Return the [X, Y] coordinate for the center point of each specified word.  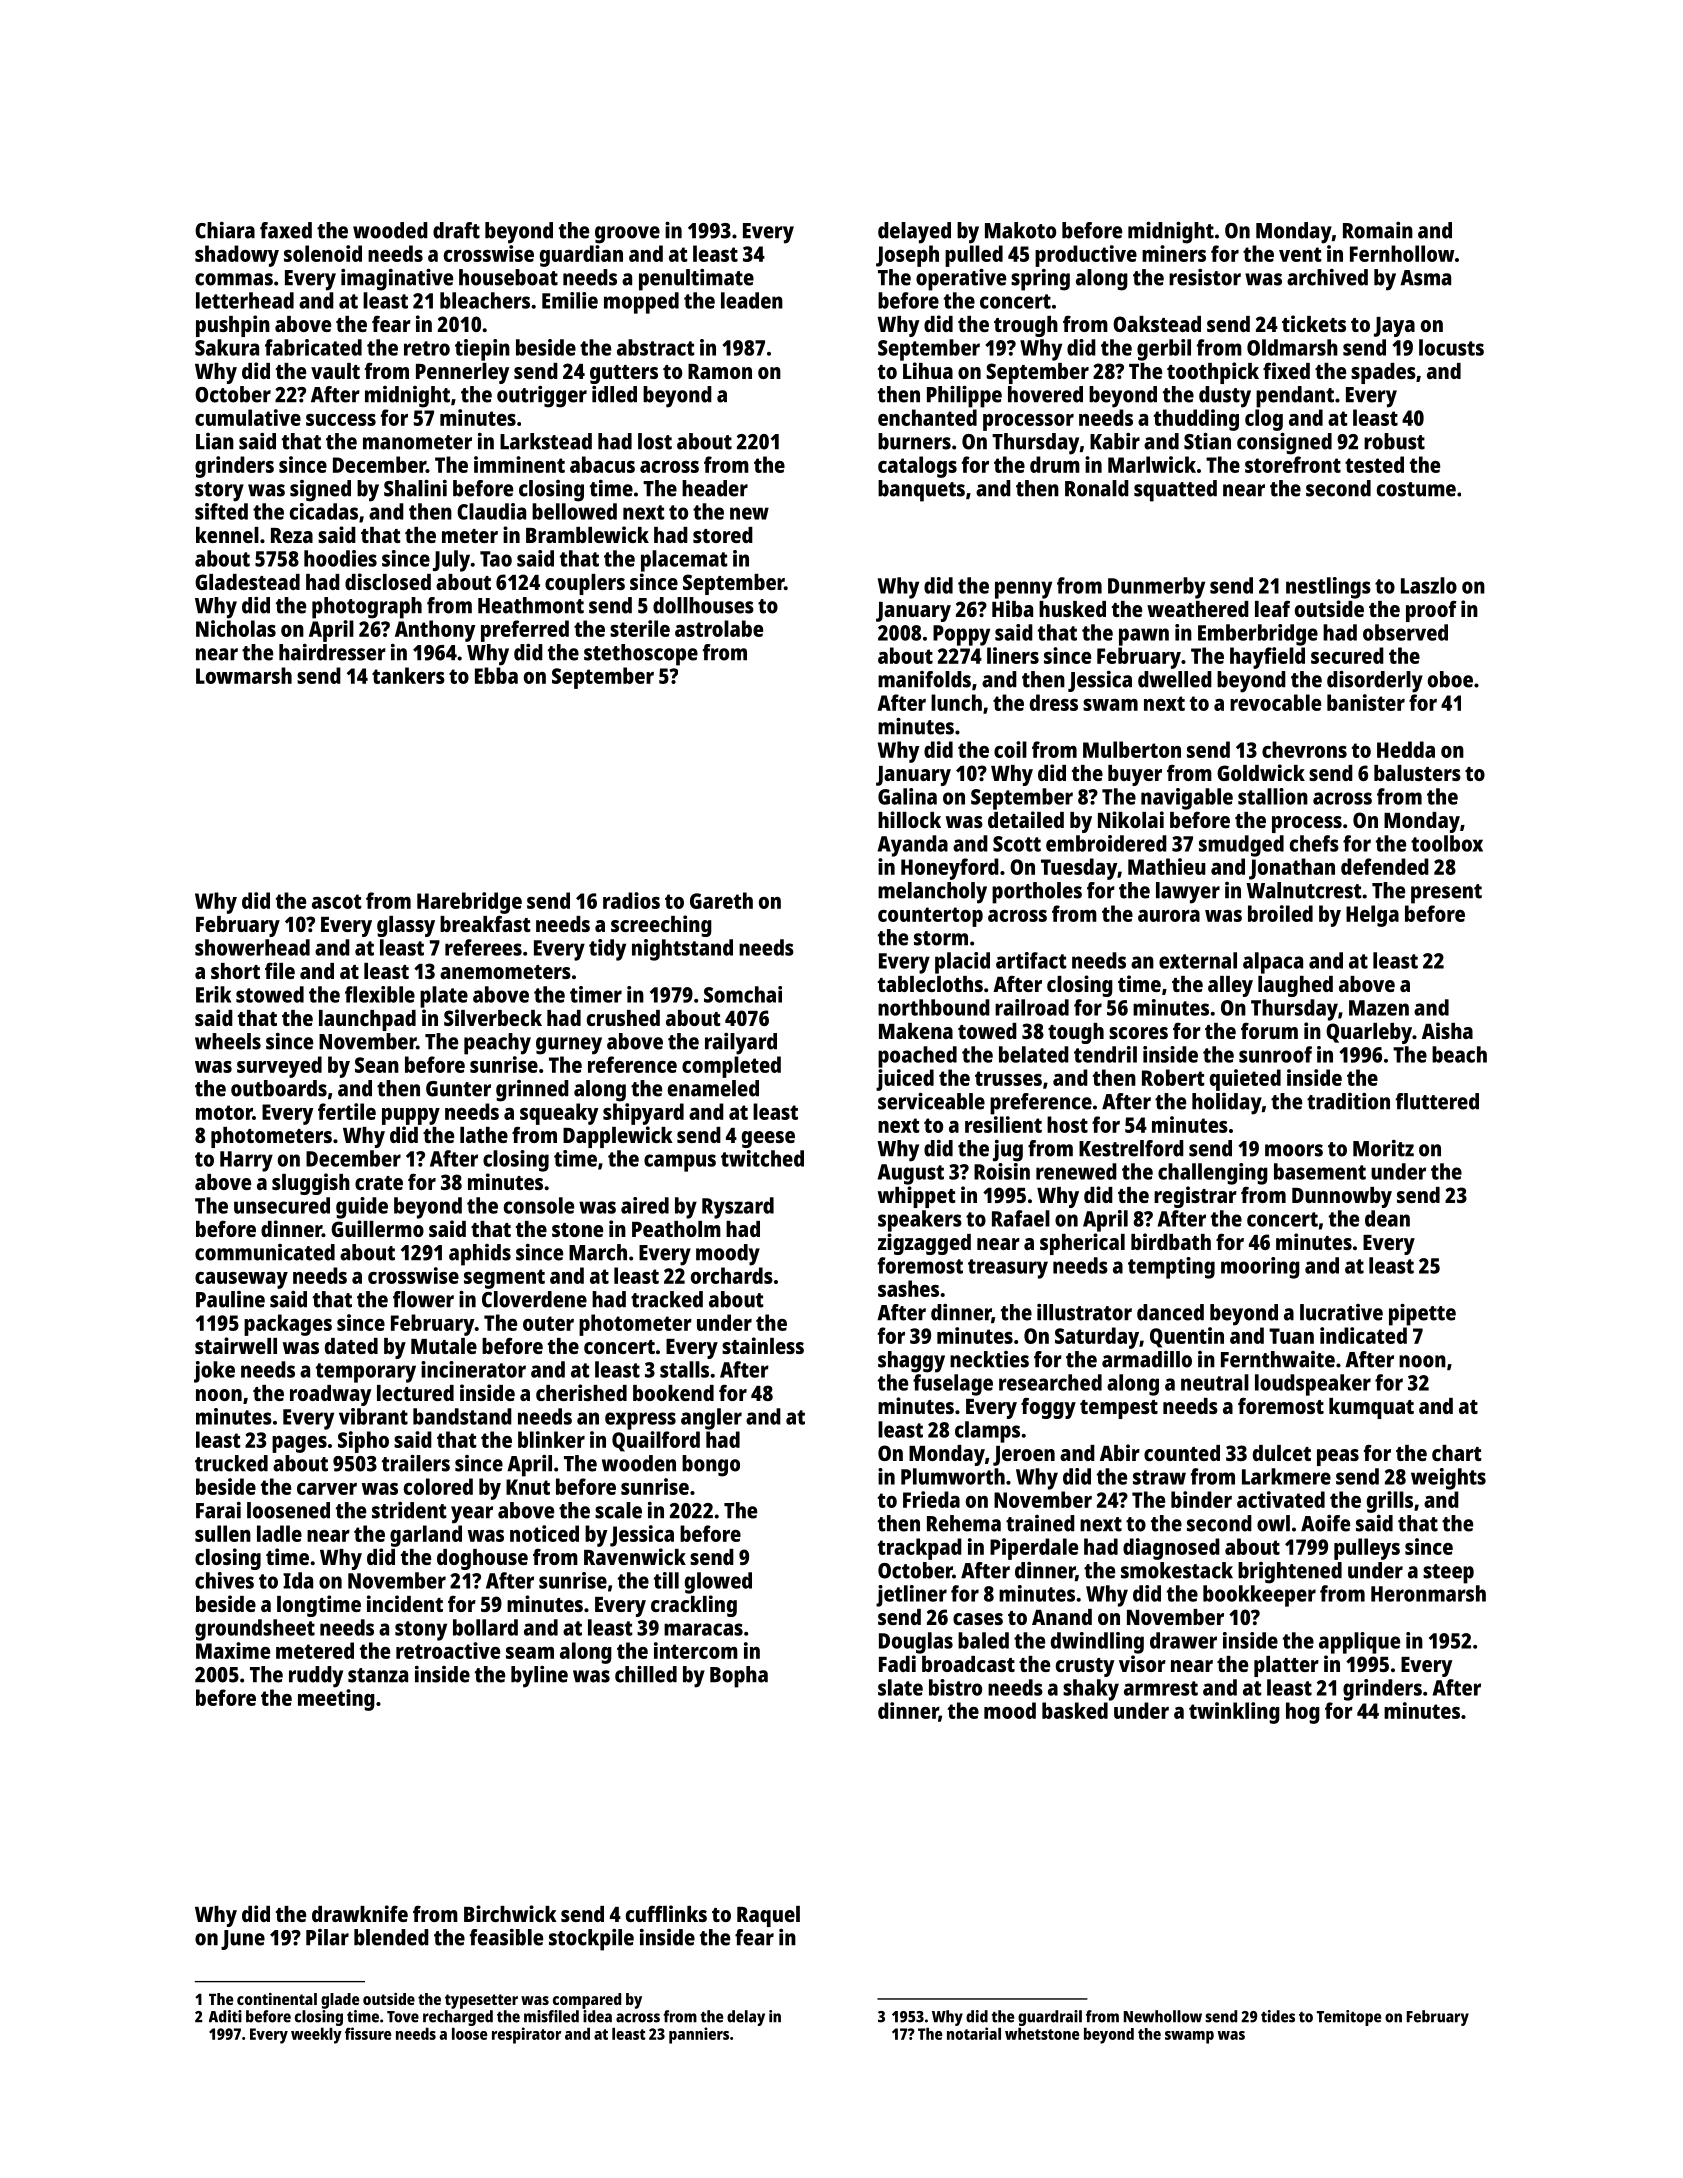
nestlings [1328, 588]
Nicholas [236, 628]
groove [627, 235]
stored [723, 535]
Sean [377, 1065]
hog [1303, 1713]
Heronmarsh [1428, 1593]
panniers [699, 2035]
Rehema [964, 1523]
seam [530, 1653]
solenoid [323, 253]
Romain [1378, 230]
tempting [1171, 1268]
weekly [316, 2035]
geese [768, 1139]
